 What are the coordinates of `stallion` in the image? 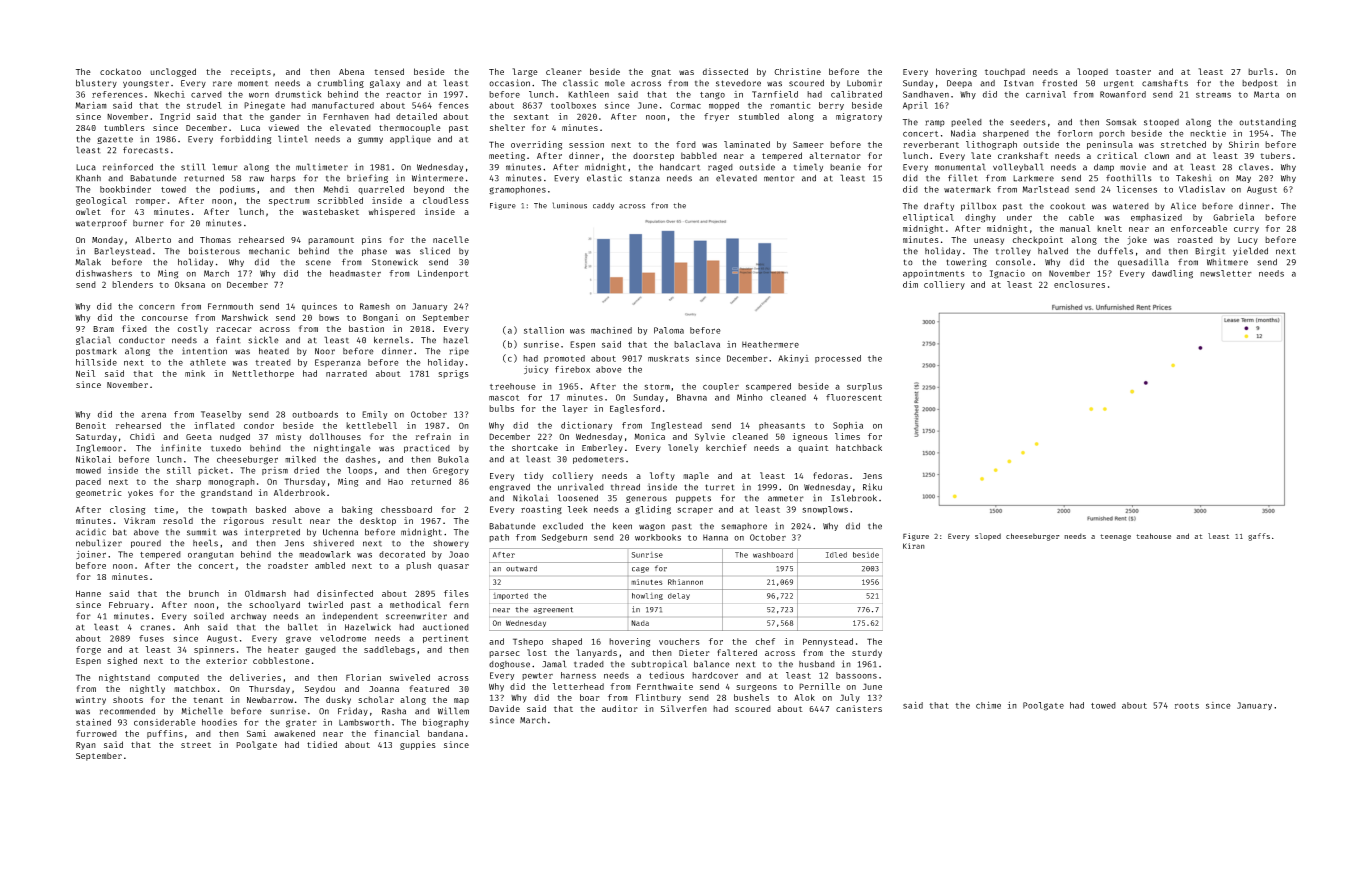 It's located at (544, 330).
